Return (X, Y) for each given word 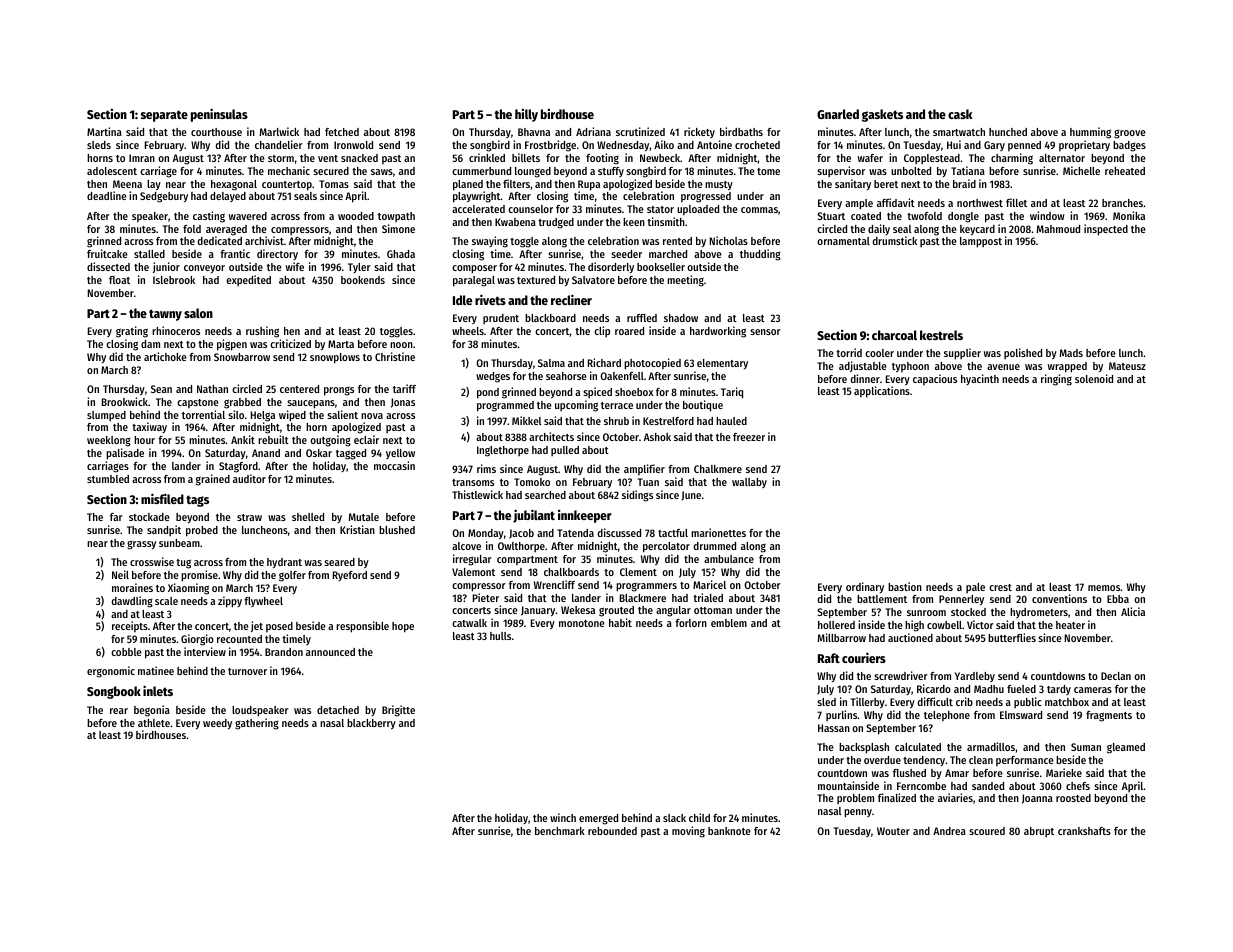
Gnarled (838, 114)
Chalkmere (718, 469)
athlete (154, 723)
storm (281, 158)
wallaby (749, 483)
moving (688, 832)
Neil (120, 574)
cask (960, 114)
